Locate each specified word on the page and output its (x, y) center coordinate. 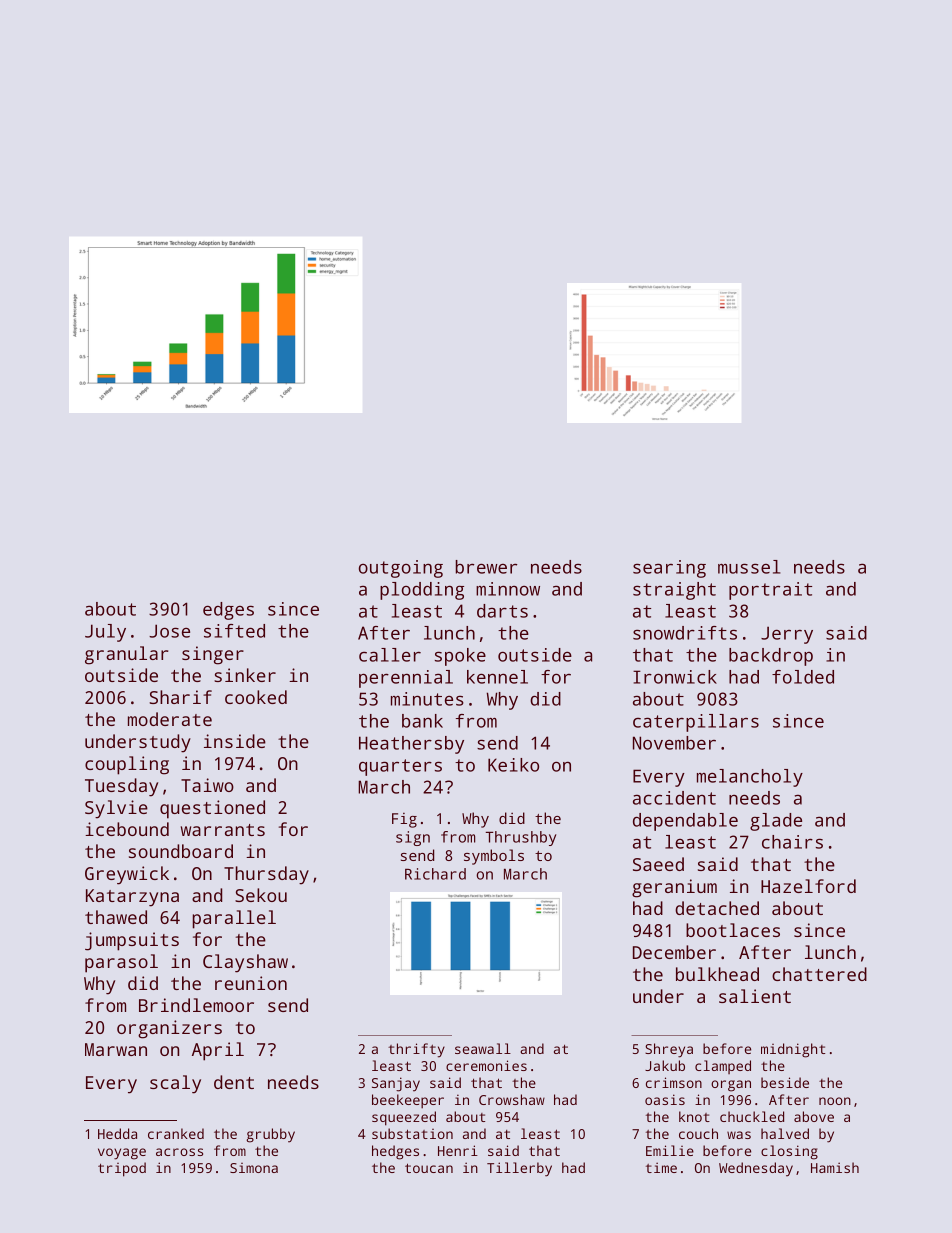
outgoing (401, 569)
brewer (486, 567)
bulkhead (717, 974)
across (179, 1152)
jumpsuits (132, 941)
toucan (429, 1168)
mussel (749, 567)
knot (694, 1116)
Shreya (669, 1050)
